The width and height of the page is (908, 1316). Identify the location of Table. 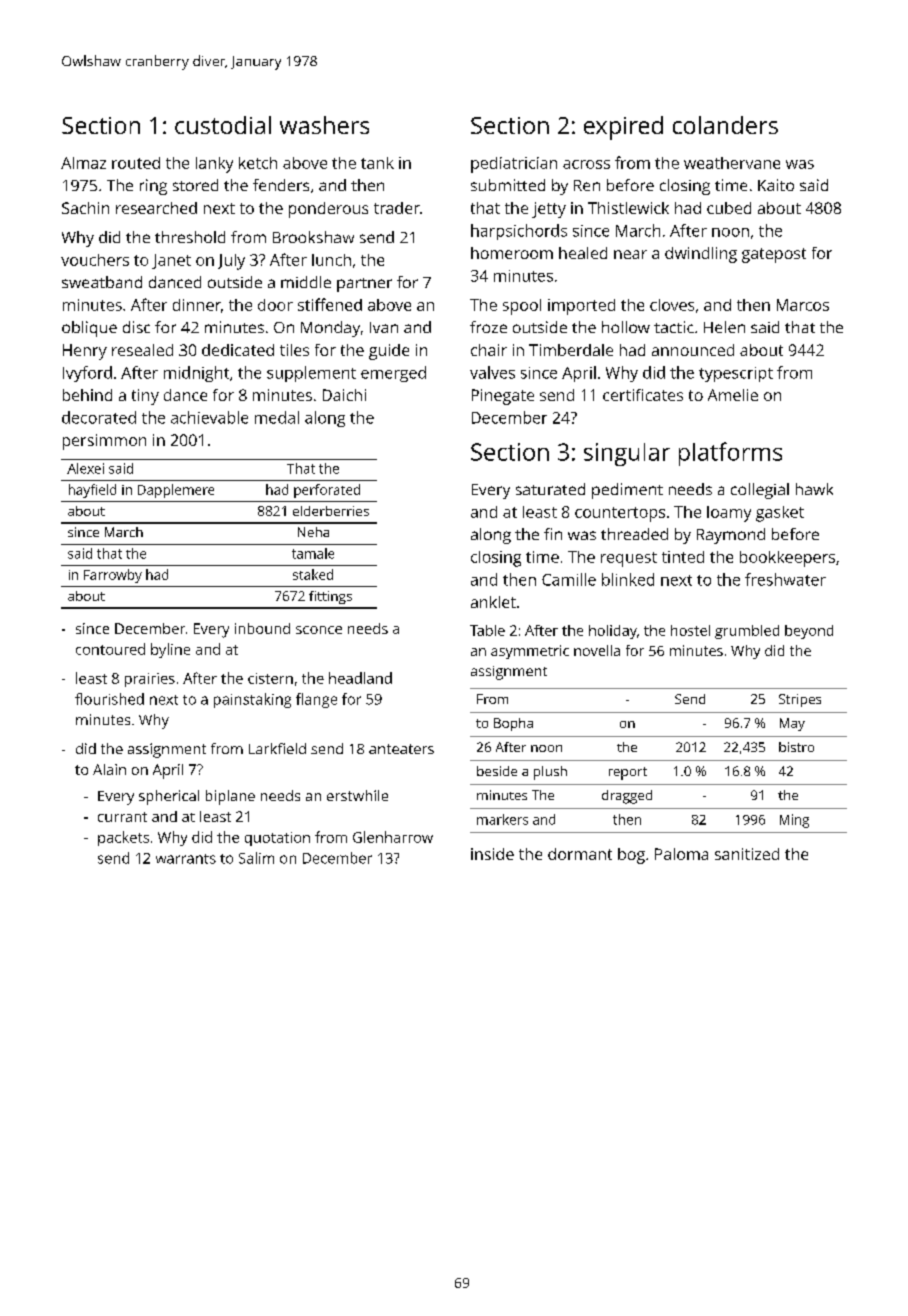
(487, 630).
